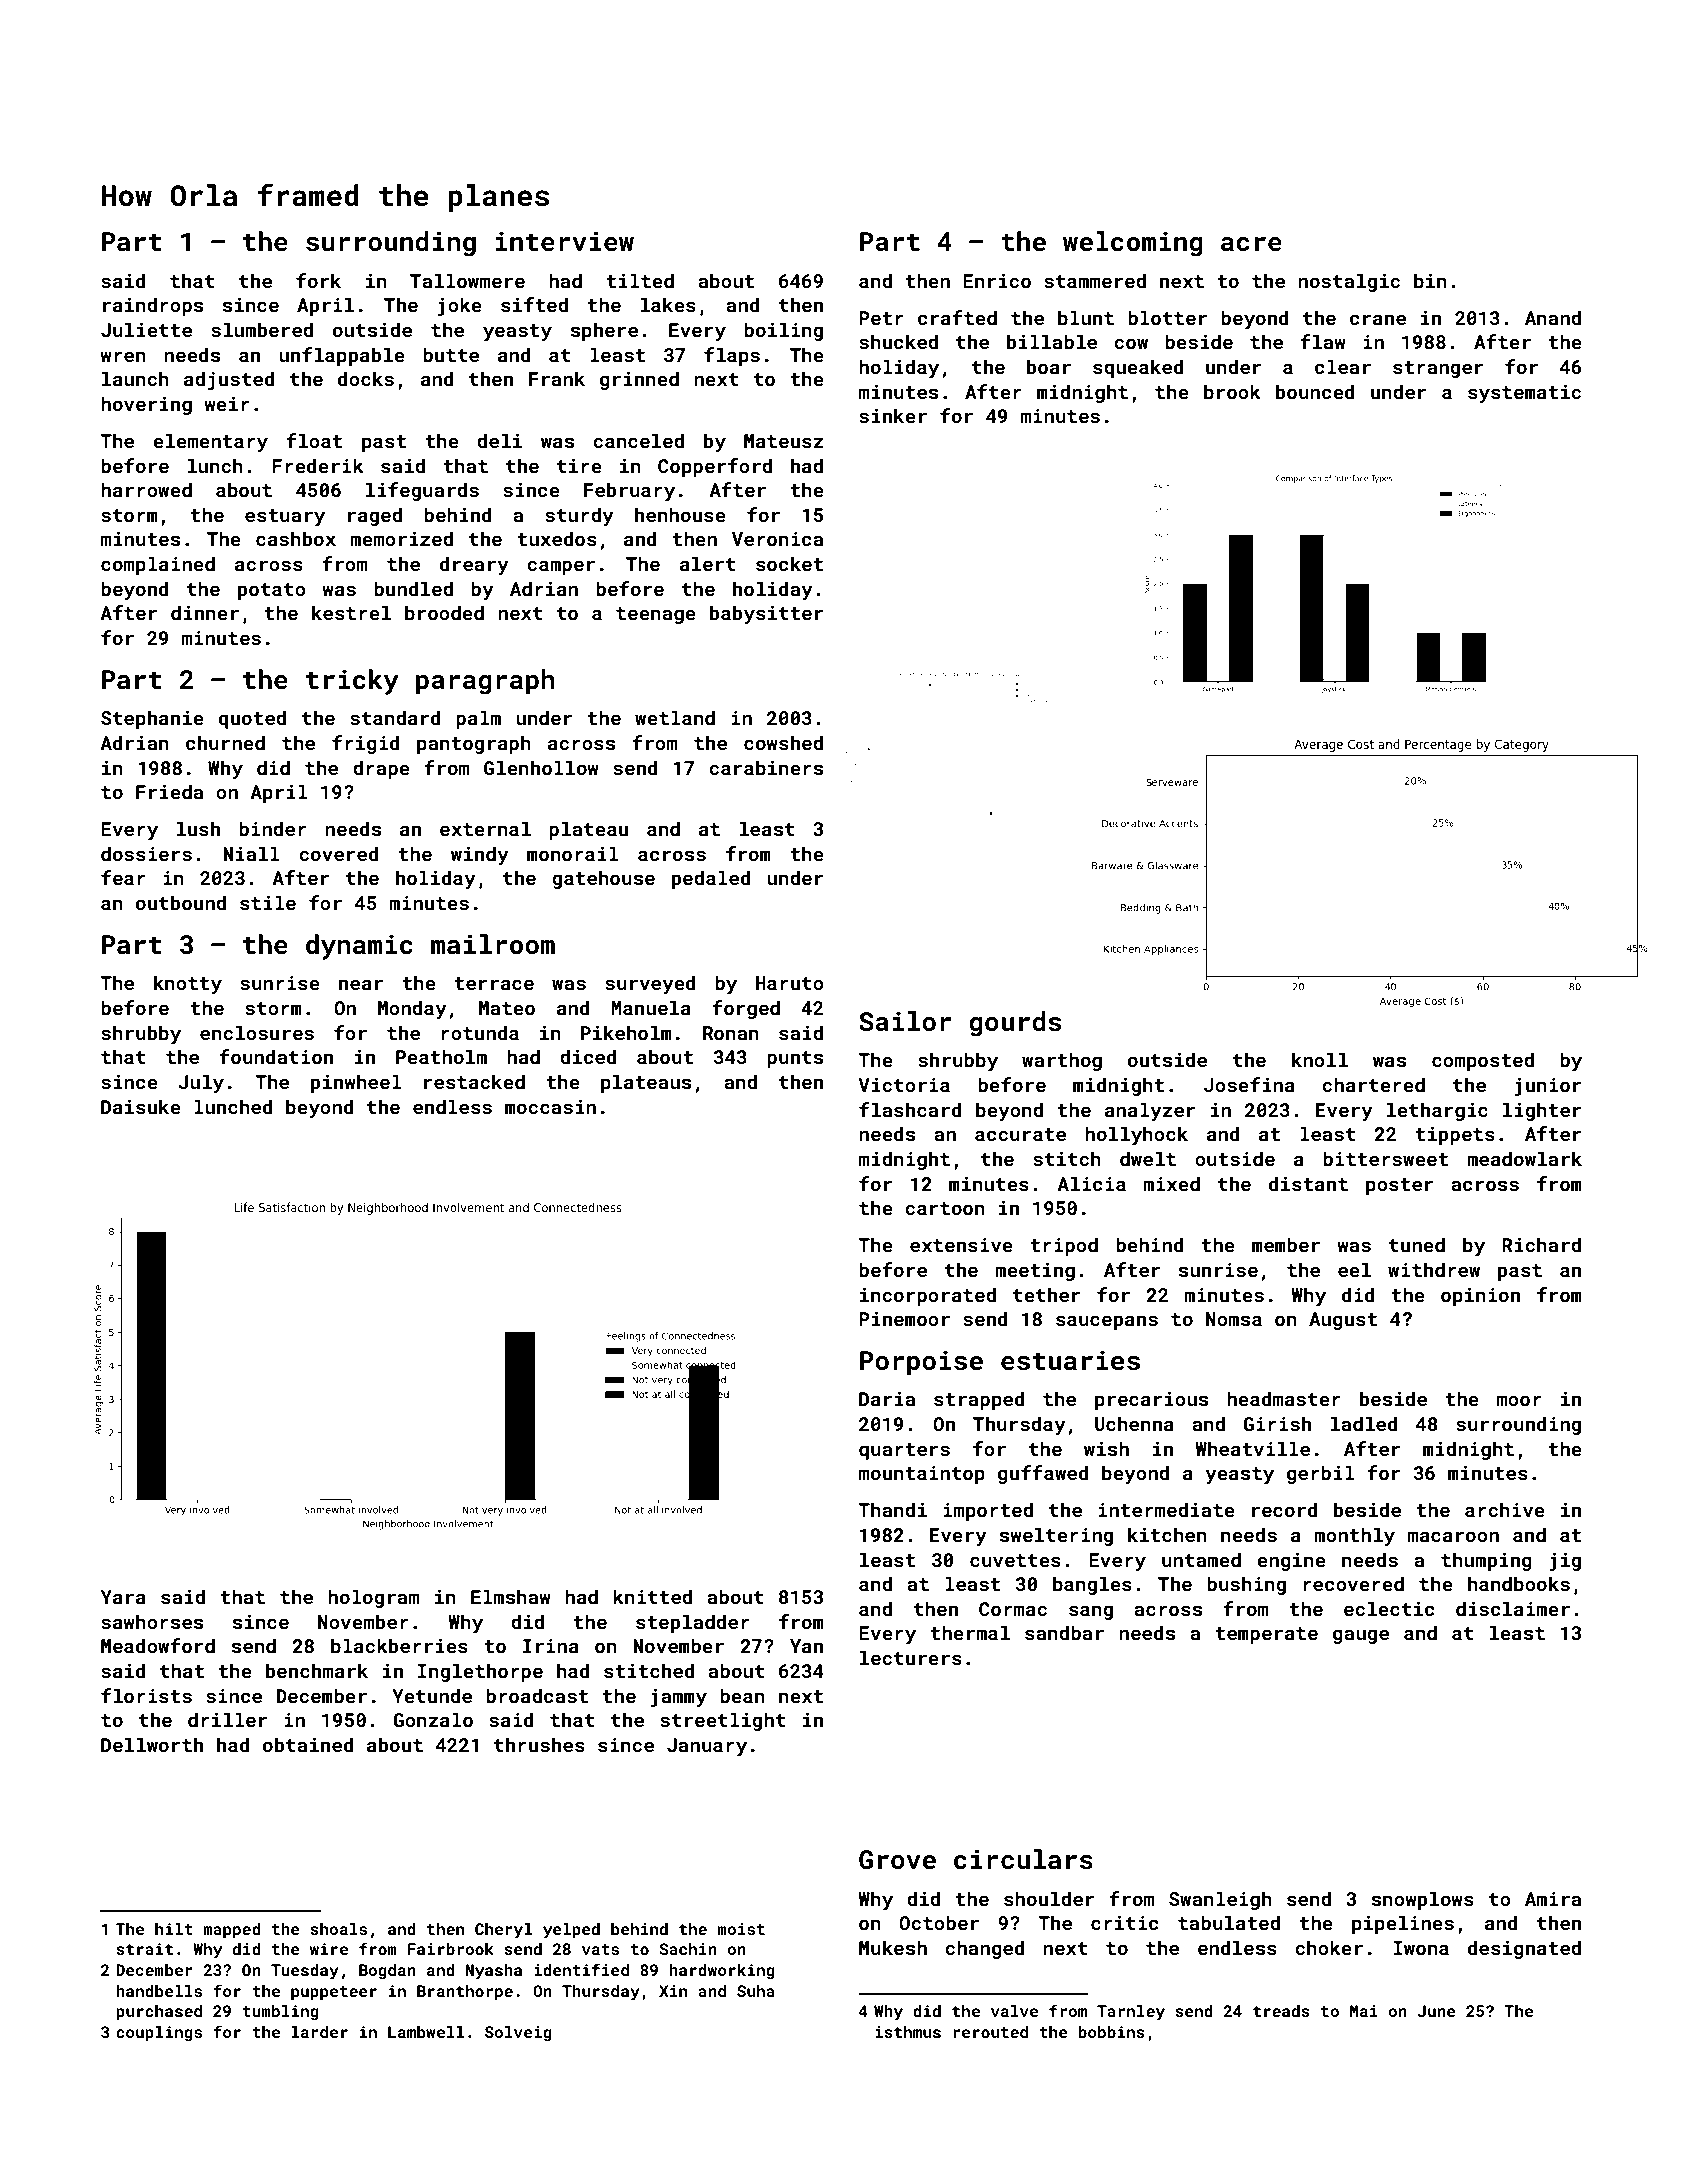 This page has width=1683, height=2178. Describe the element at coordinates (433, 1719) in the page. I see `Gonzalo` at that location.
